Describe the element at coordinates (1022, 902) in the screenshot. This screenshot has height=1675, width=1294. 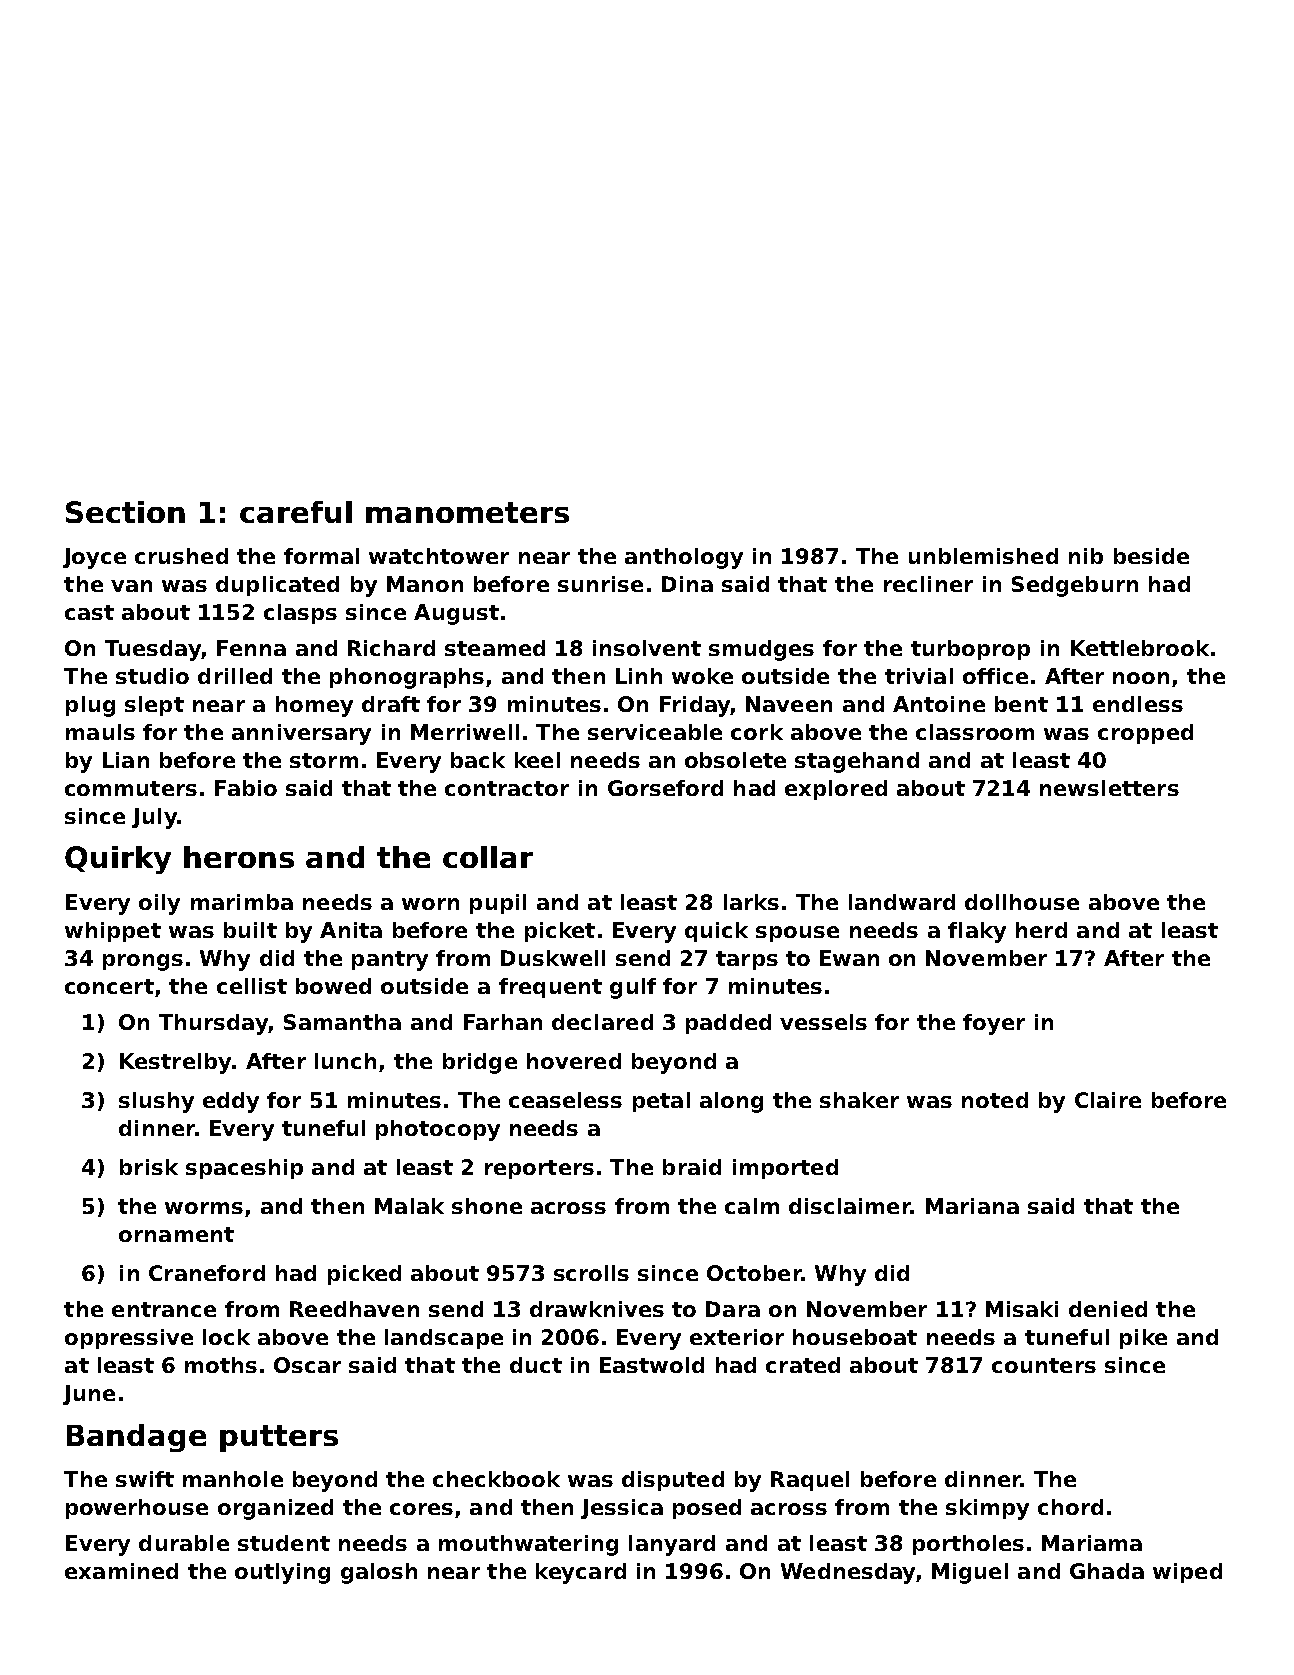
I see `dollhouse` at that location.
